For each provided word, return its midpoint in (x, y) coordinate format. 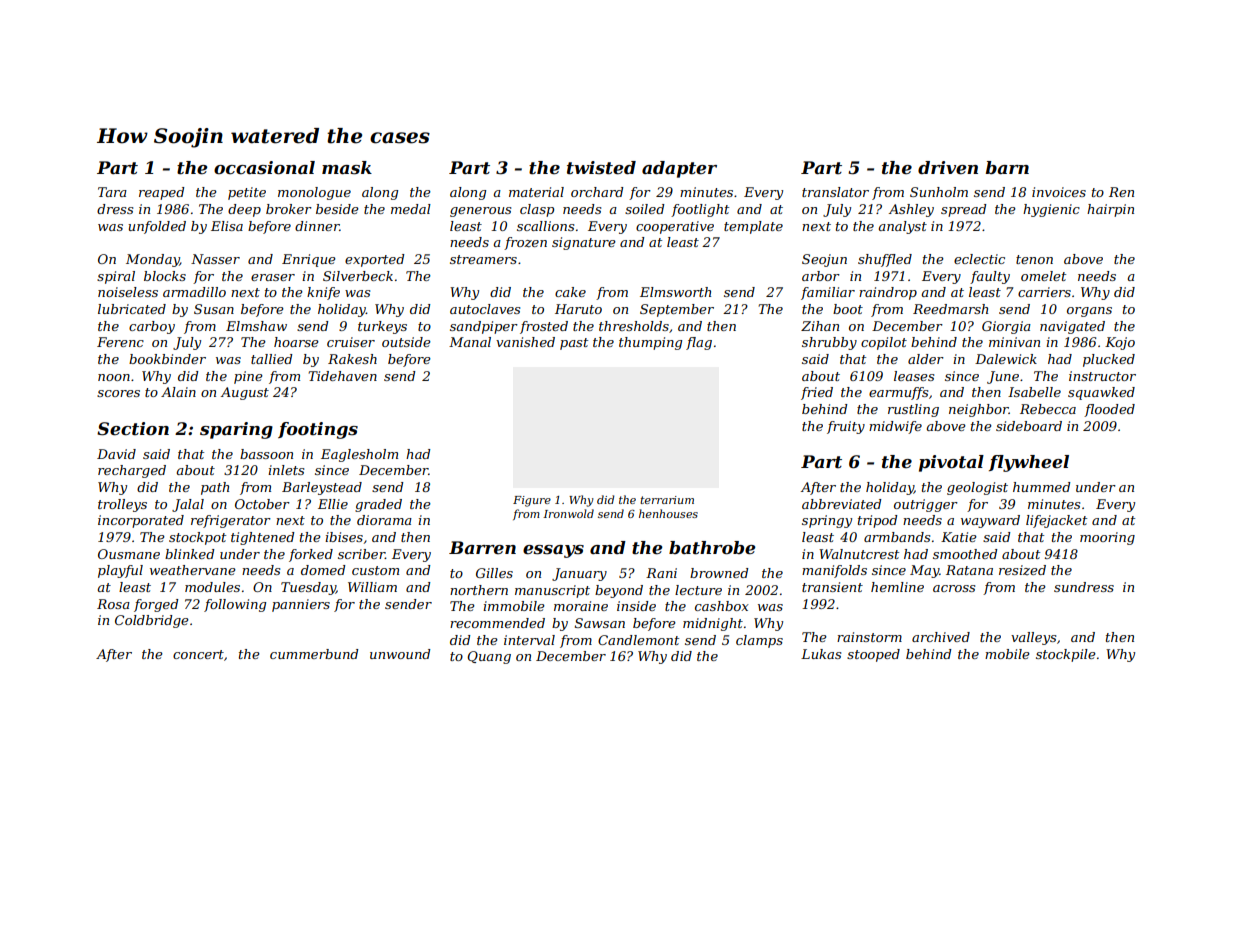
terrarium (667, 500)
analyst (902, 227)
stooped (873, 655)
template (753, 227)
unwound (400, 654)
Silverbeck (358, 276)
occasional (264, 168)
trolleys (122, 505)
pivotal (951, 463)
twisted (601, 168)
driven (948, 168)
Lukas (821, 654)
